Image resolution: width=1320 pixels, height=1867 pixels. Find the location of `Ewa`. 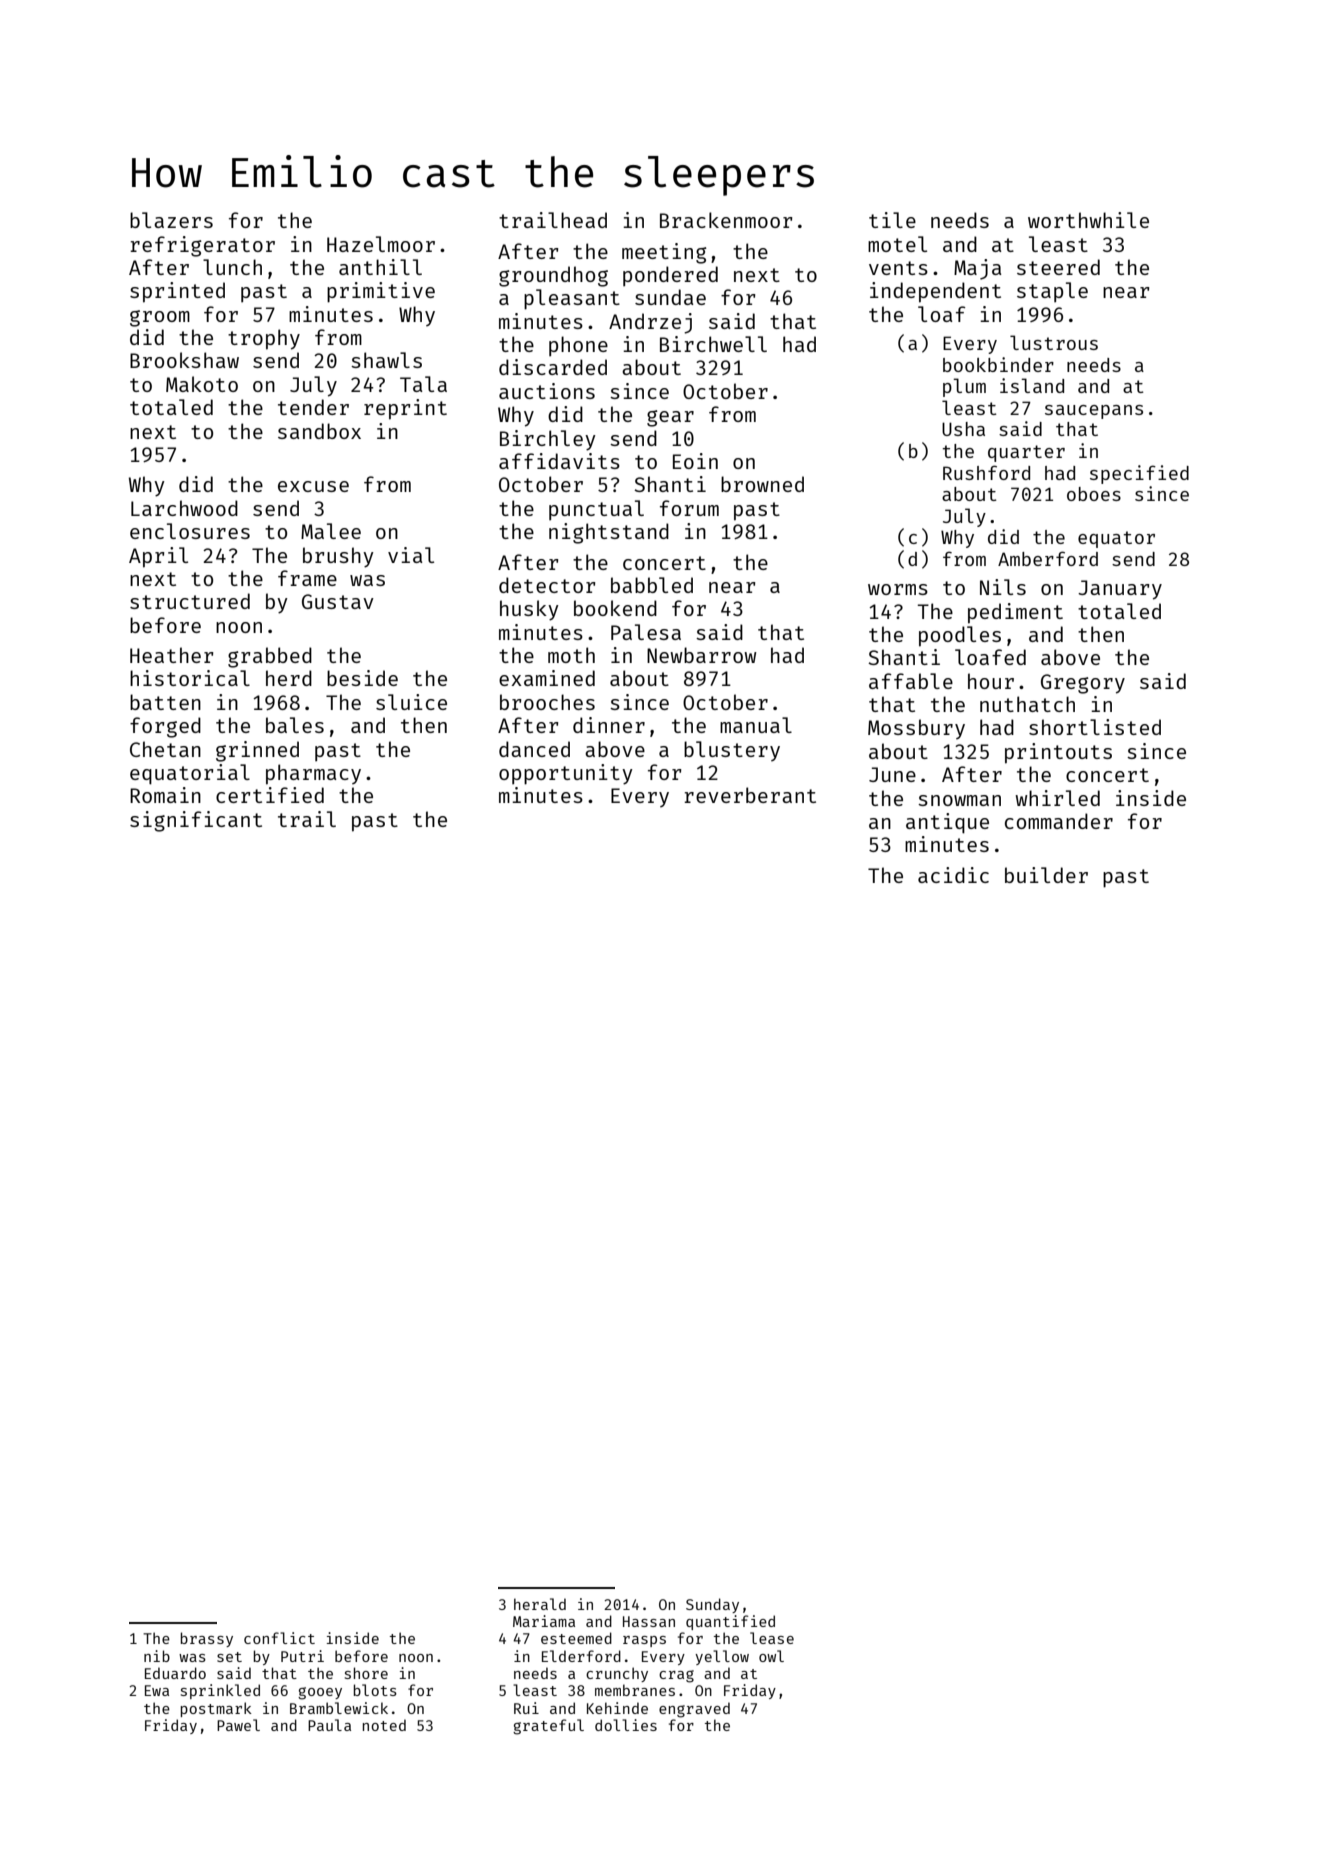

Ewa is located at coordinates (157, 1690).
